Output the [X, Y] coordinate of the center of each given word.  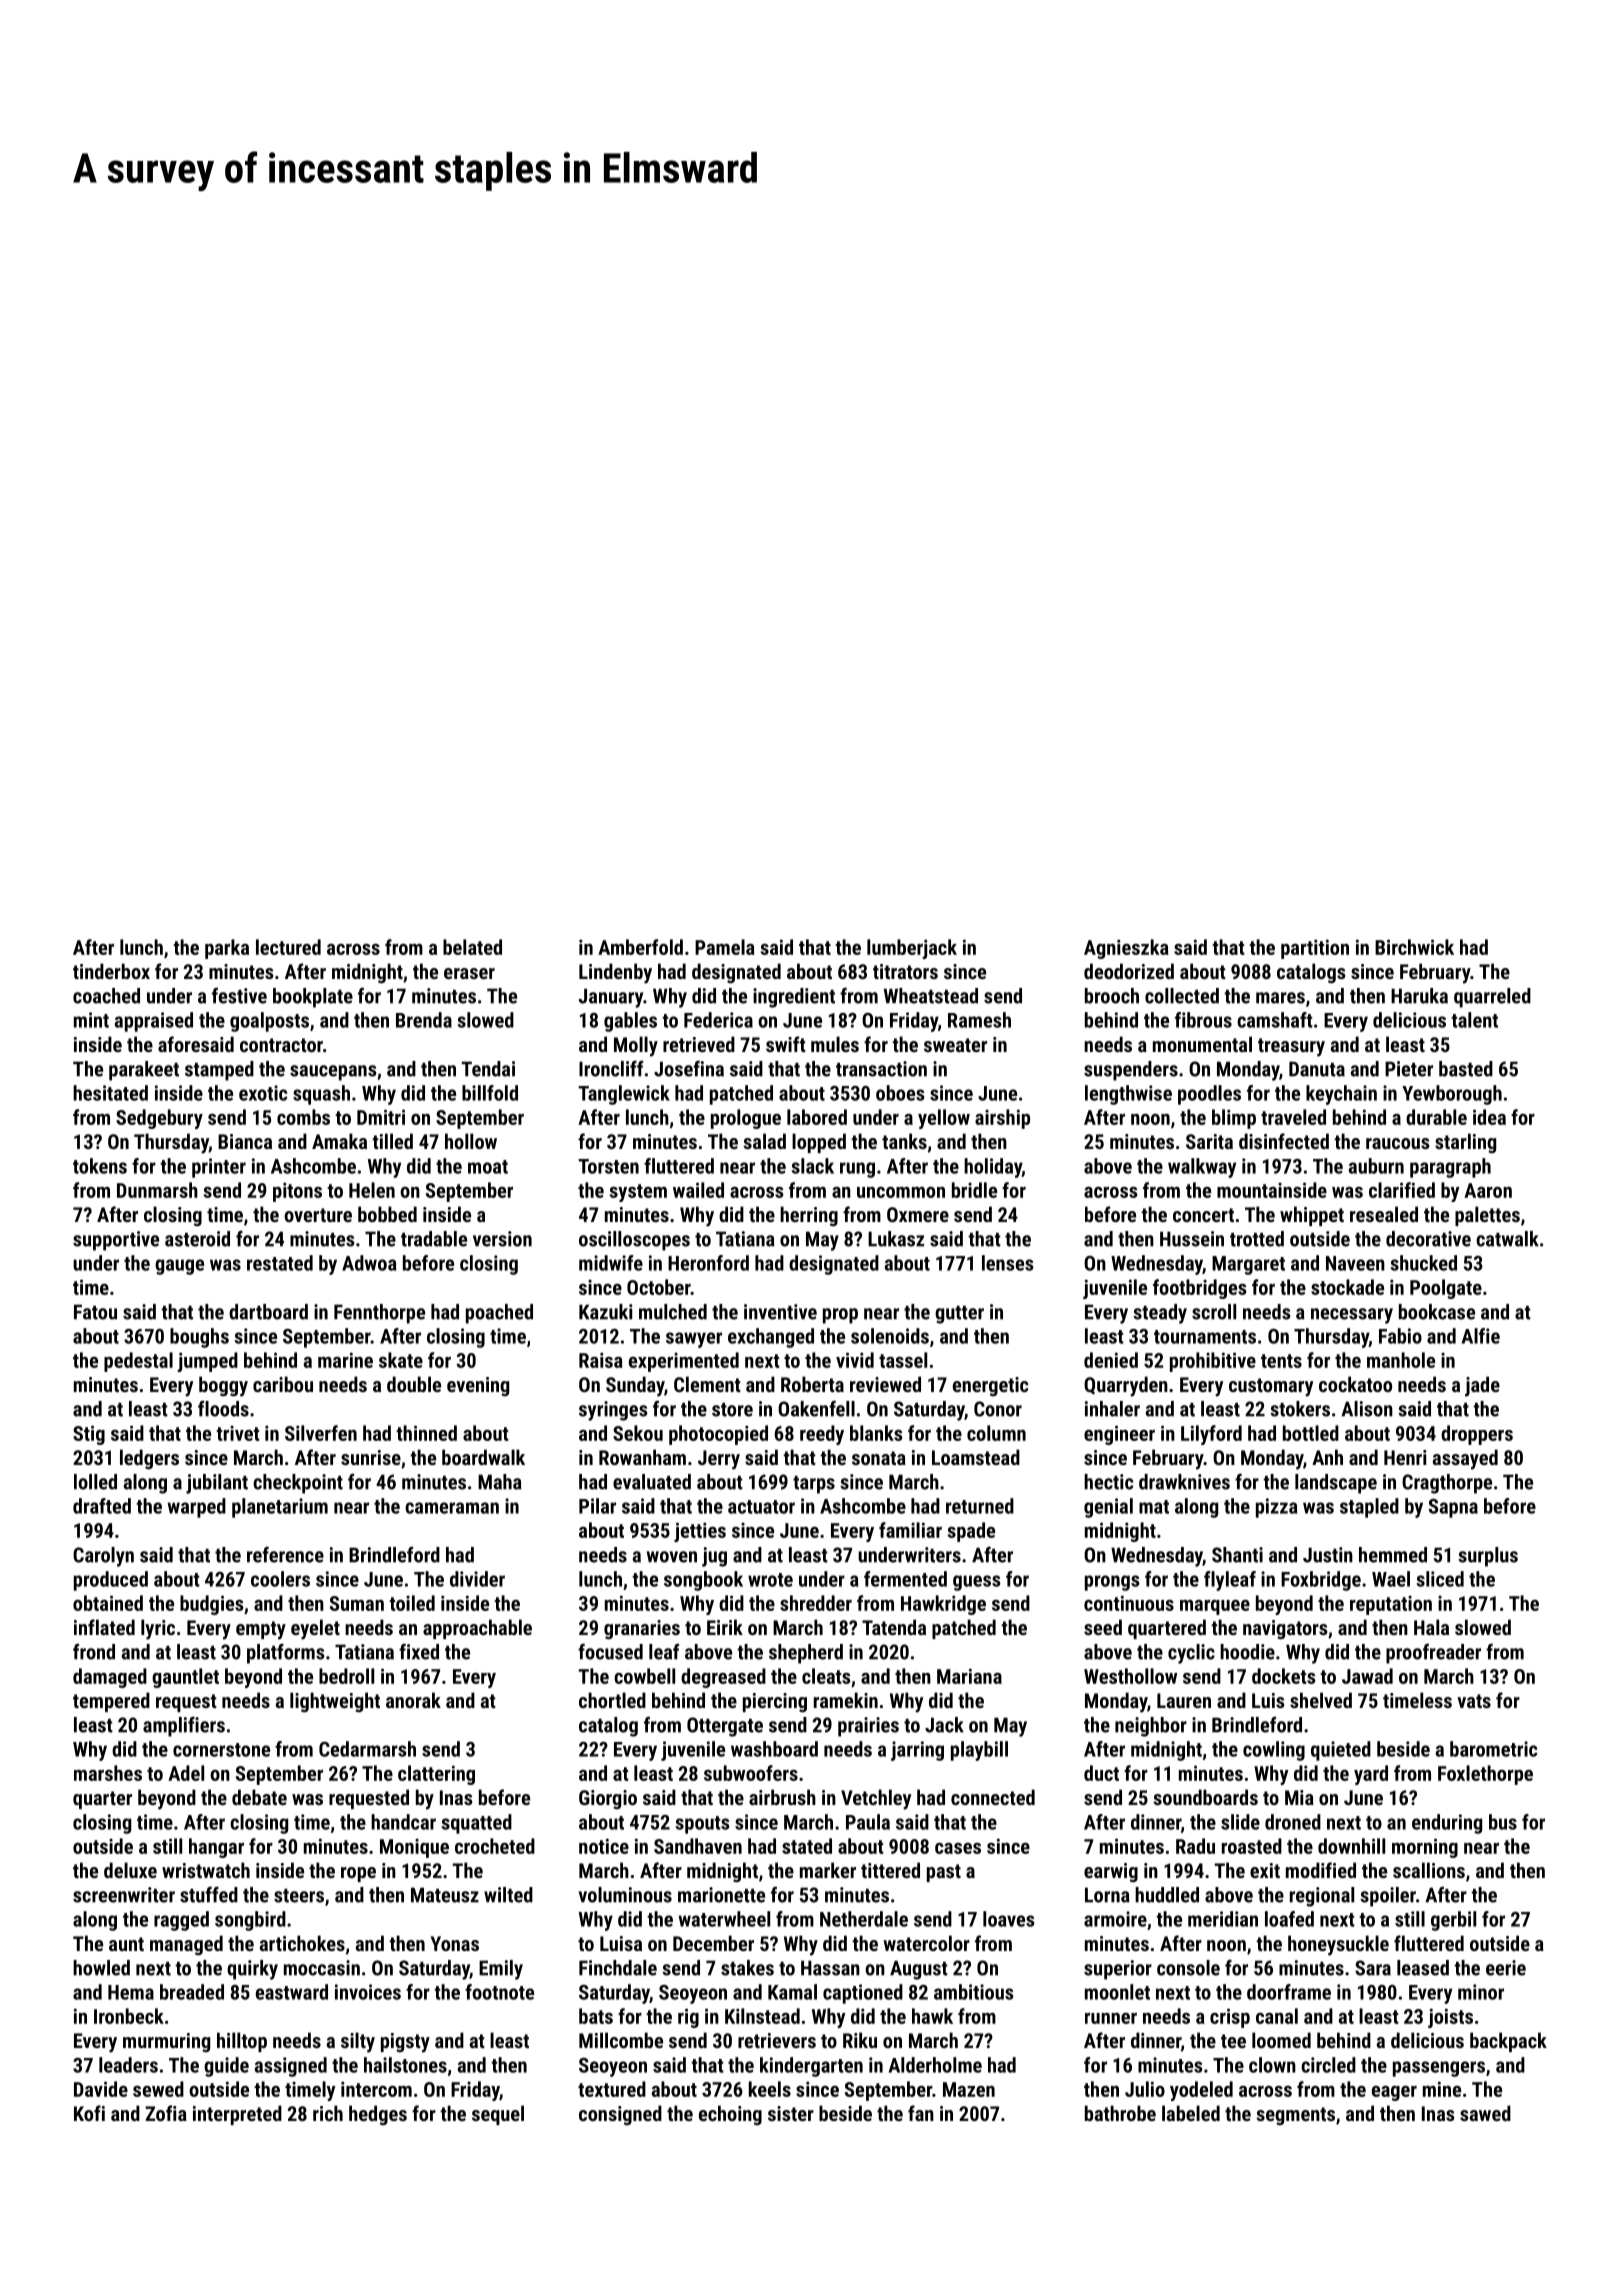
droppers [1477, 1435]
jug [714, 1557]
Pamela [725, 947]
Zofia [166, 2113]
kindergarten [811, 2067]
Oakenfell [816, 1408]
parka [227, 949]
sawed [1485, 2113]
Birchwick [1414, 947]
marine [345, 1360]
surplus [1488, 1557]
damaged [110, 1678]
